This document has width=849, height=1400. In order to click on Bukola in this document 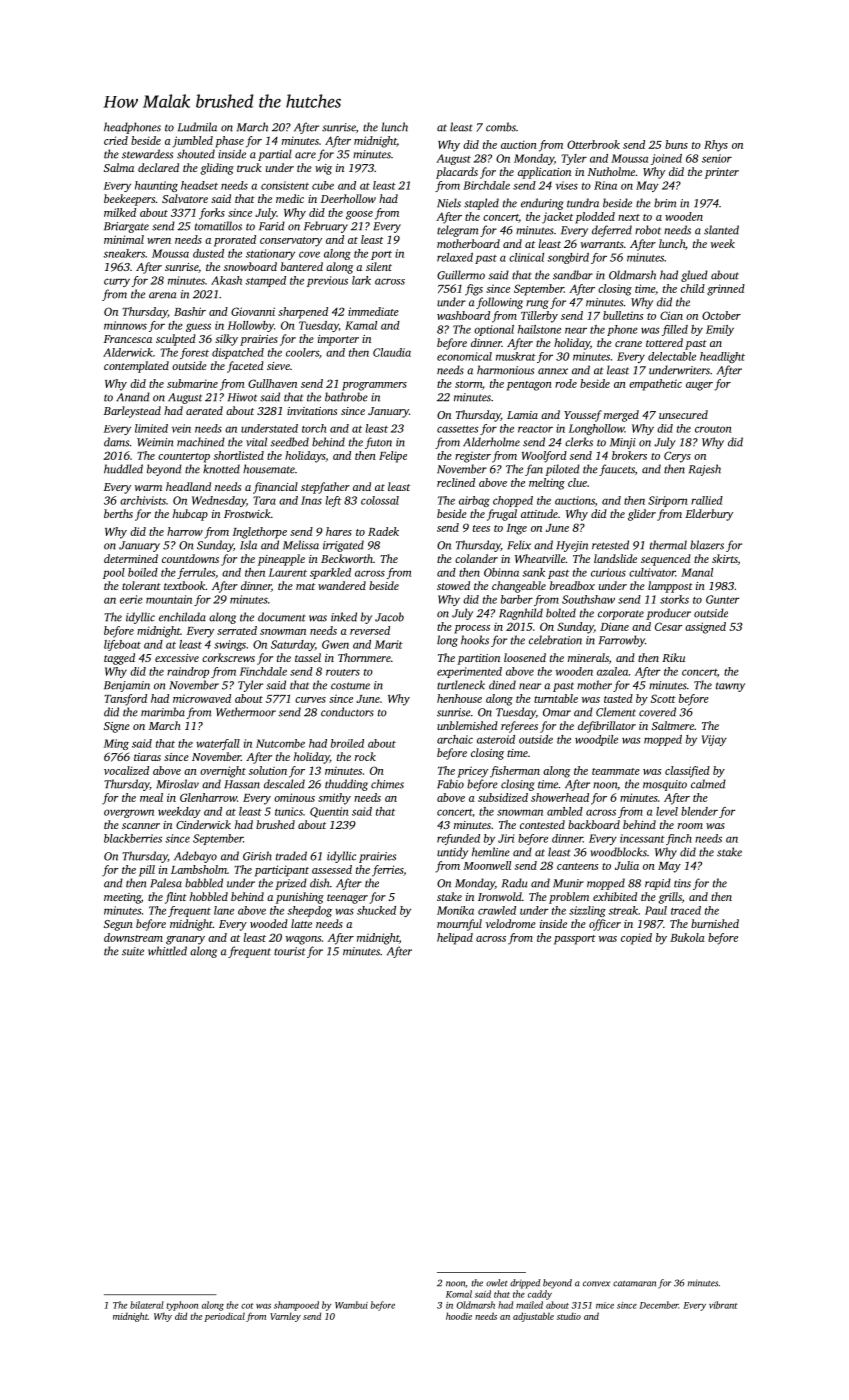, I will do `click(687, 937)`.
